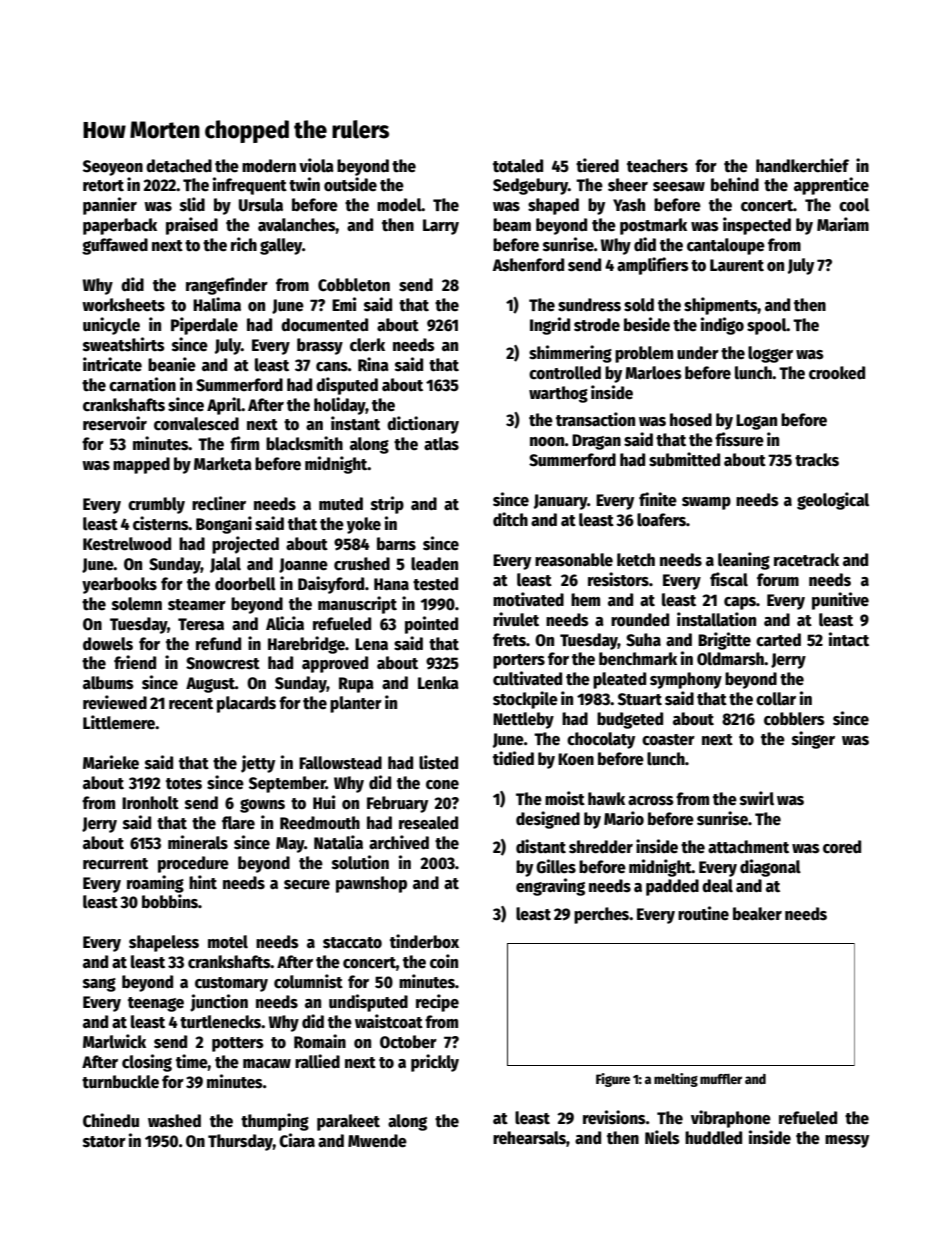 Image resolution: width=952 pixels, height=1233 pixels. Describe the element at coordinates (817, 460) in the image. I see `tracks` at that location.
